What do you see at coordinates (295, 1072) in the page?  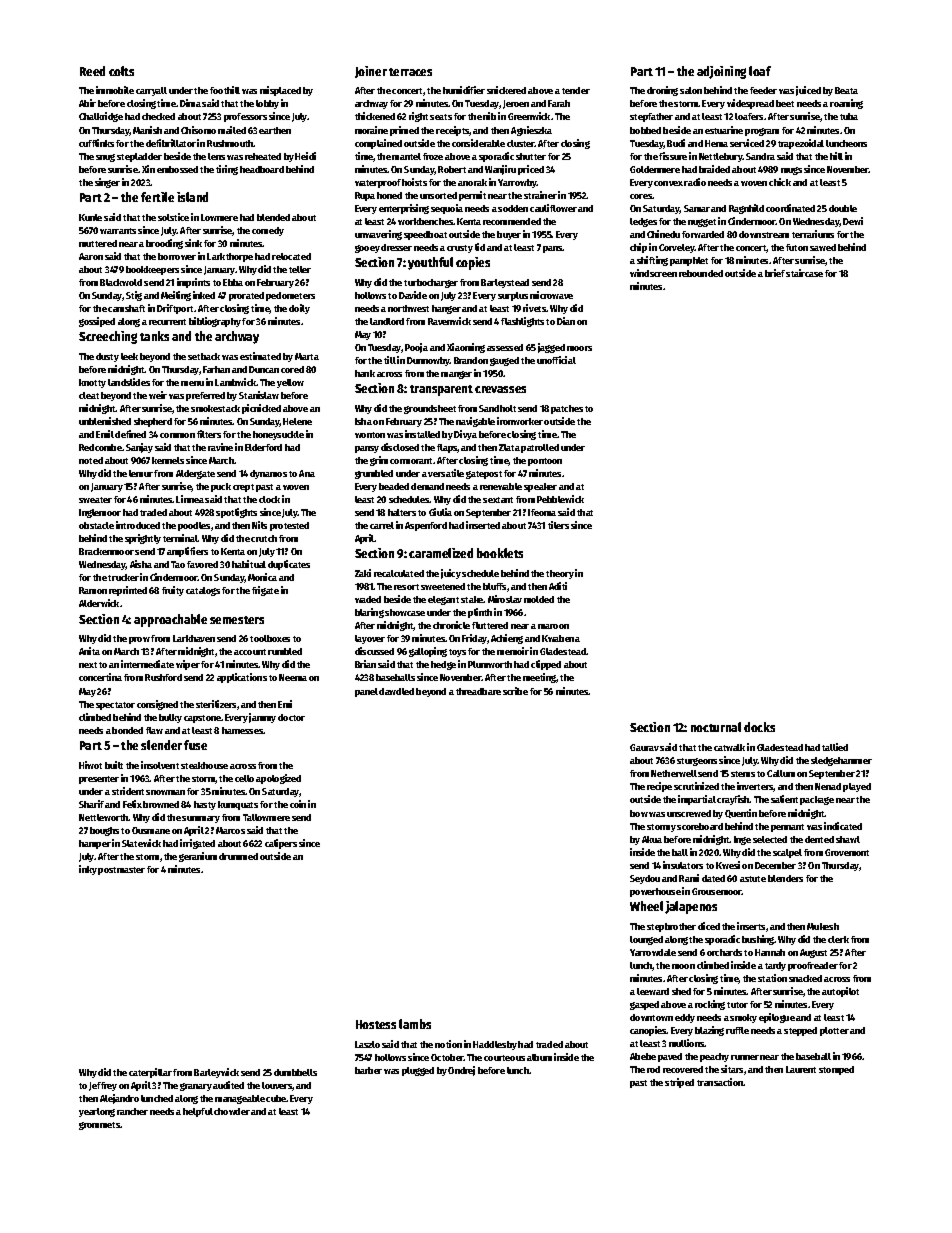 I see `dumbbells` at bounding box center [295, 1072].
